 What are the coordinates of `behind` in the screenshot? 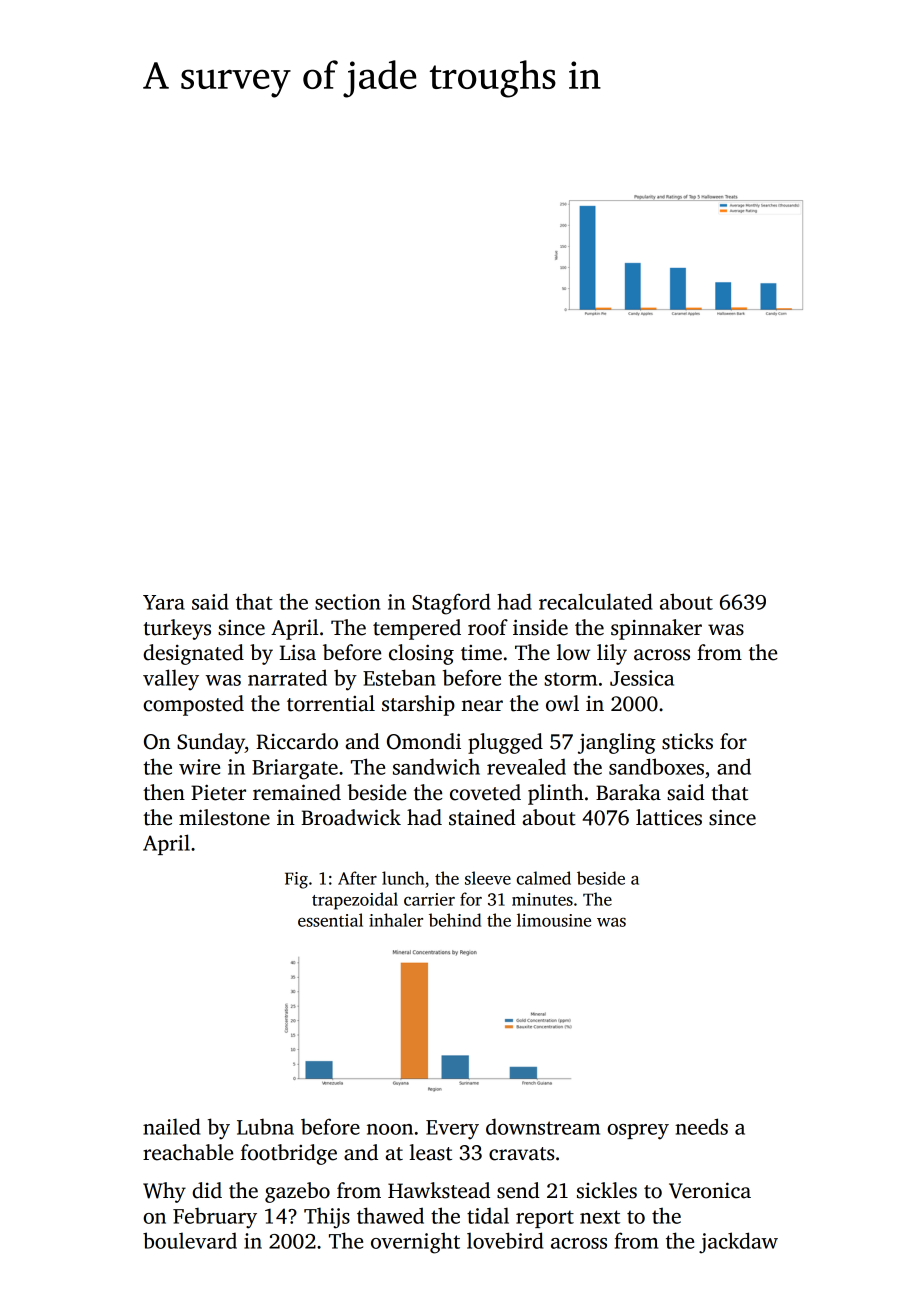 It's located at (455, 920).
